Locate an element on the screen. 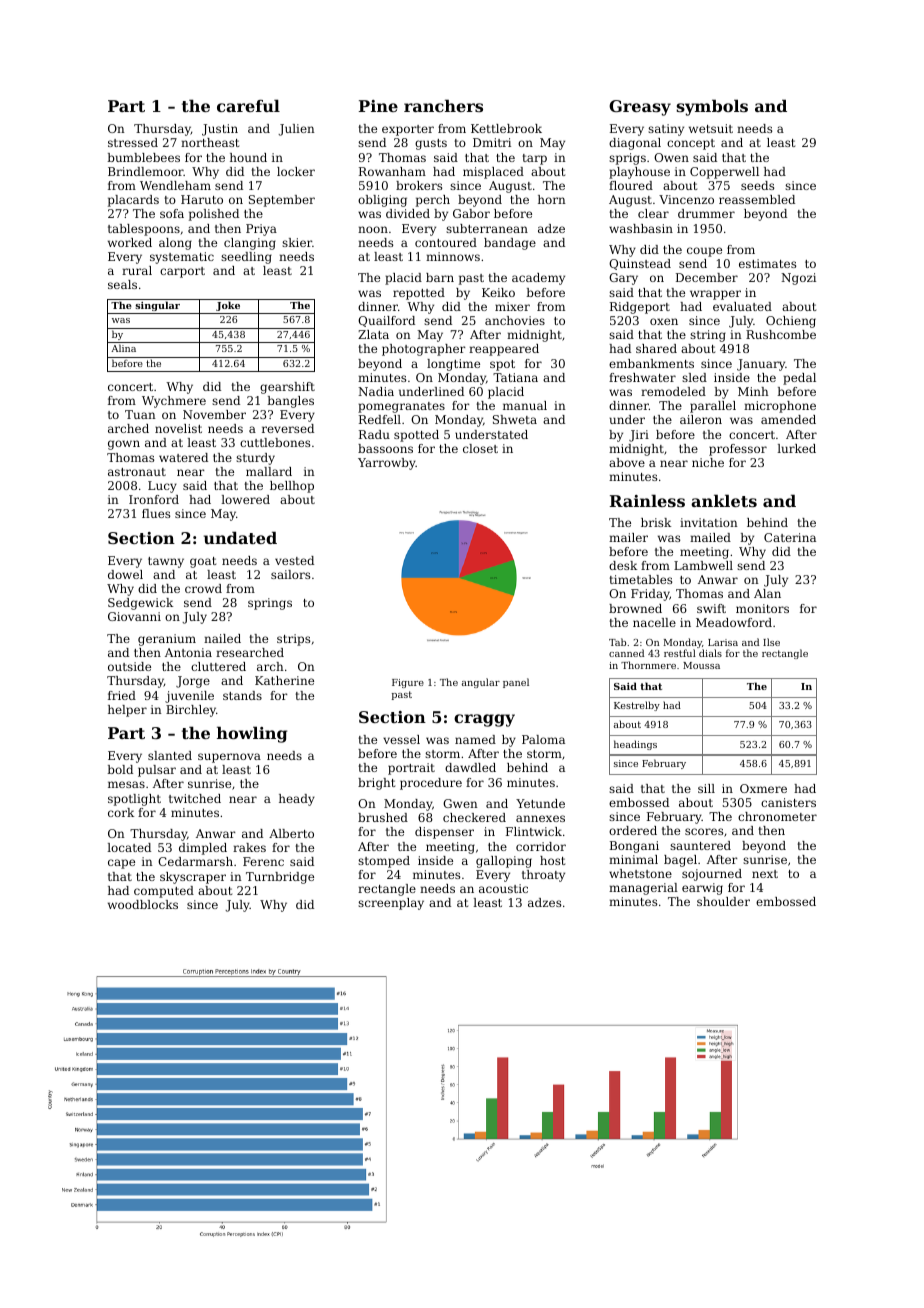 The width and height of the screenshot is (924, 1308). Greasy is located at coordinates (640, 108).
